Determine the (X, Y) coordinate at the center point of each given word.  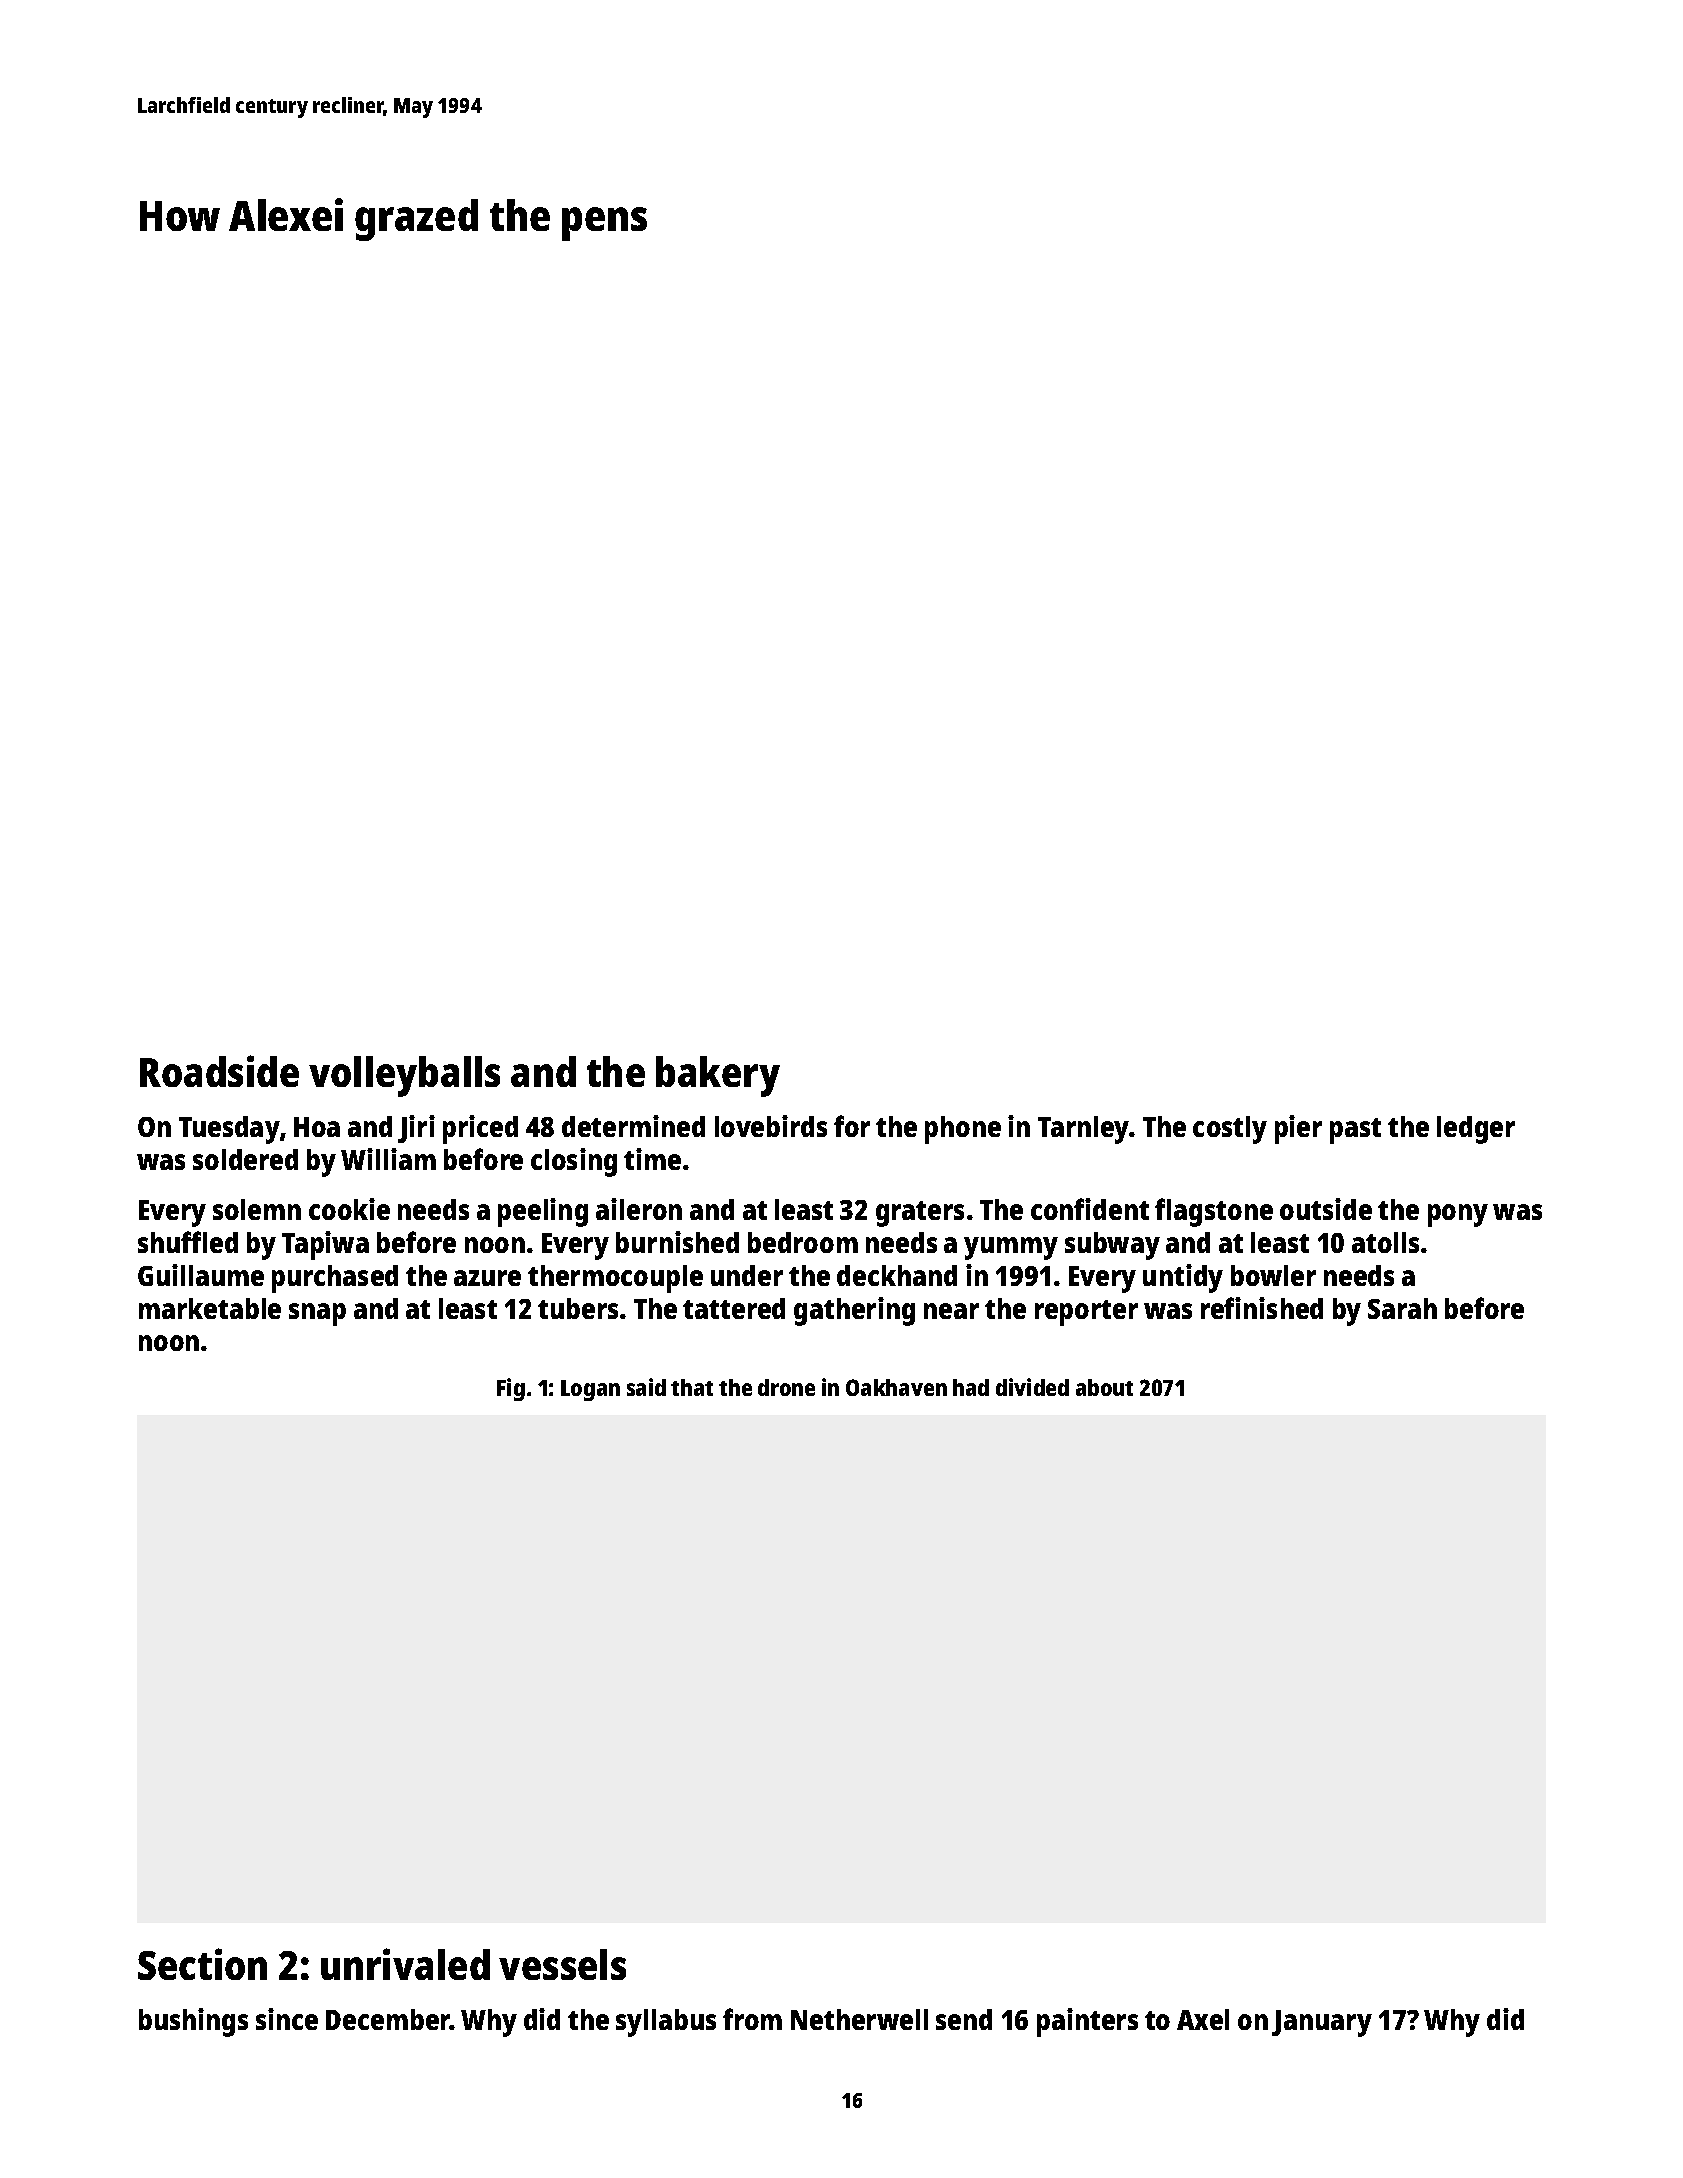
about (1104, 1387)
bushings (193, 2022)
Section (202, 1964)
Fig (511, 1389)
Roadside (219, 1071)
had (971, 1387)
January (1322, 2023)
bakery (718, 1076)
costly (1230, 1130)
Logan (590, 1390)
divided (1032, 1387)
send (964, 2019)
